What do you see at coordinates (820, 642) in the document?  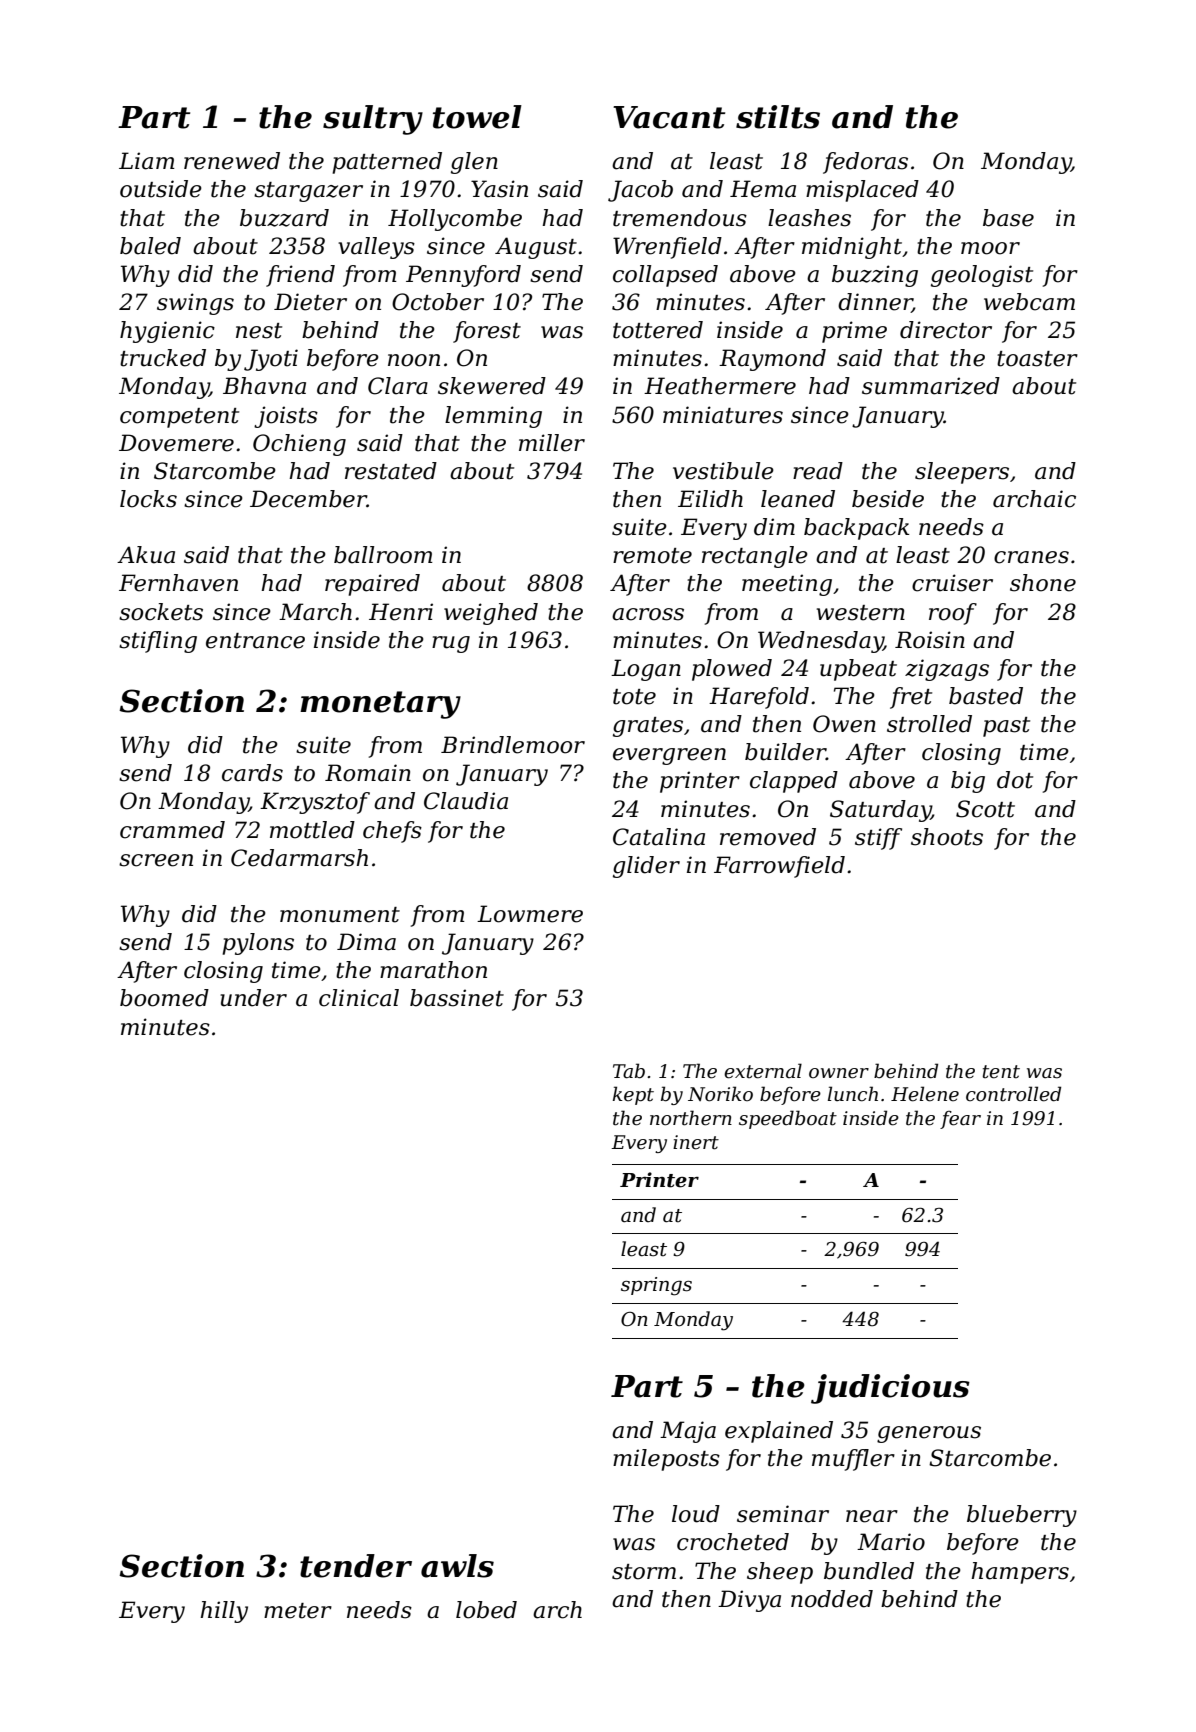 I see `Wednesday` at bounding box center [820, 642].
